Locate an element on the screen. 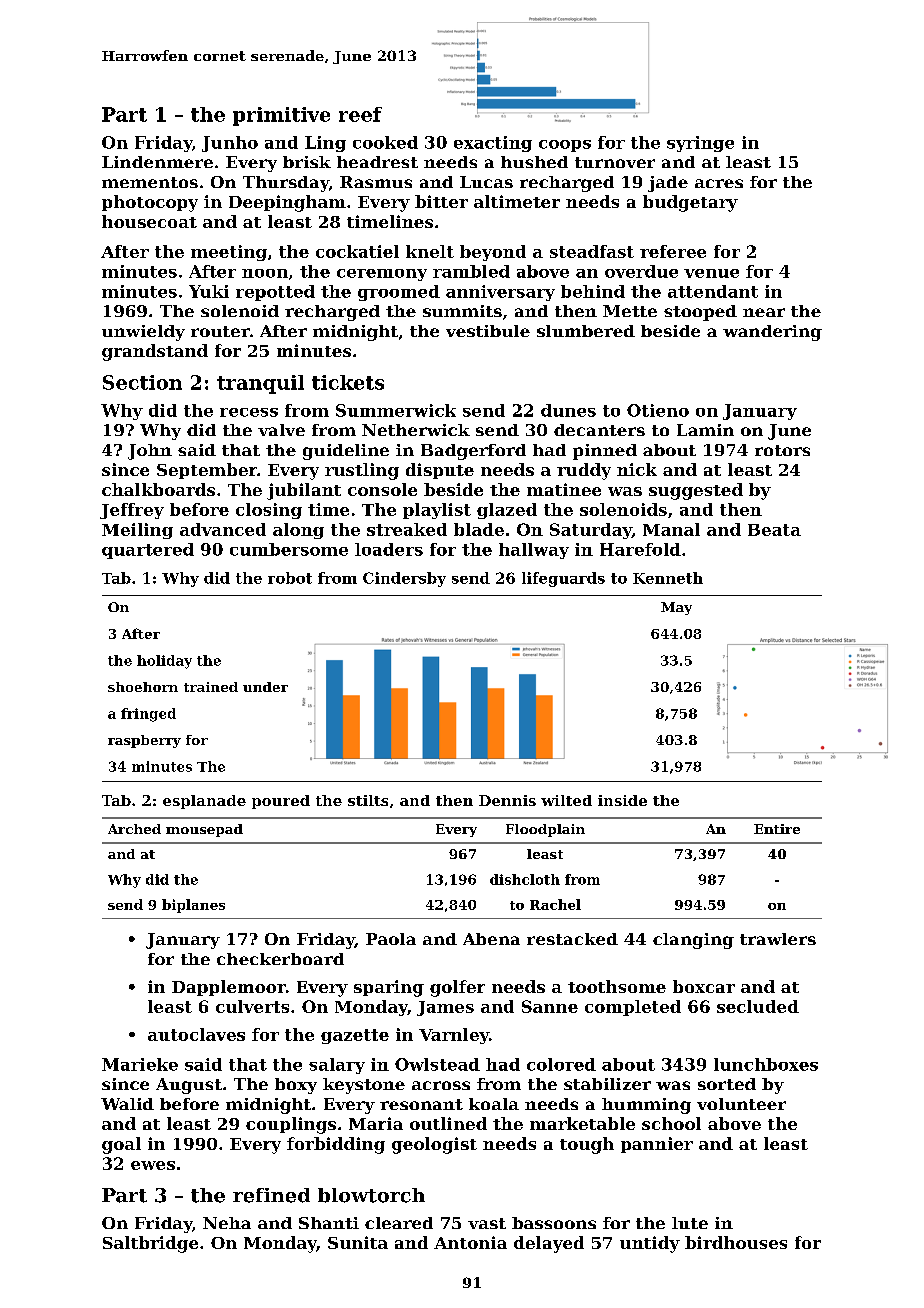 The image size is (924, 1308). Entire is located at coordinates (777, 829).
